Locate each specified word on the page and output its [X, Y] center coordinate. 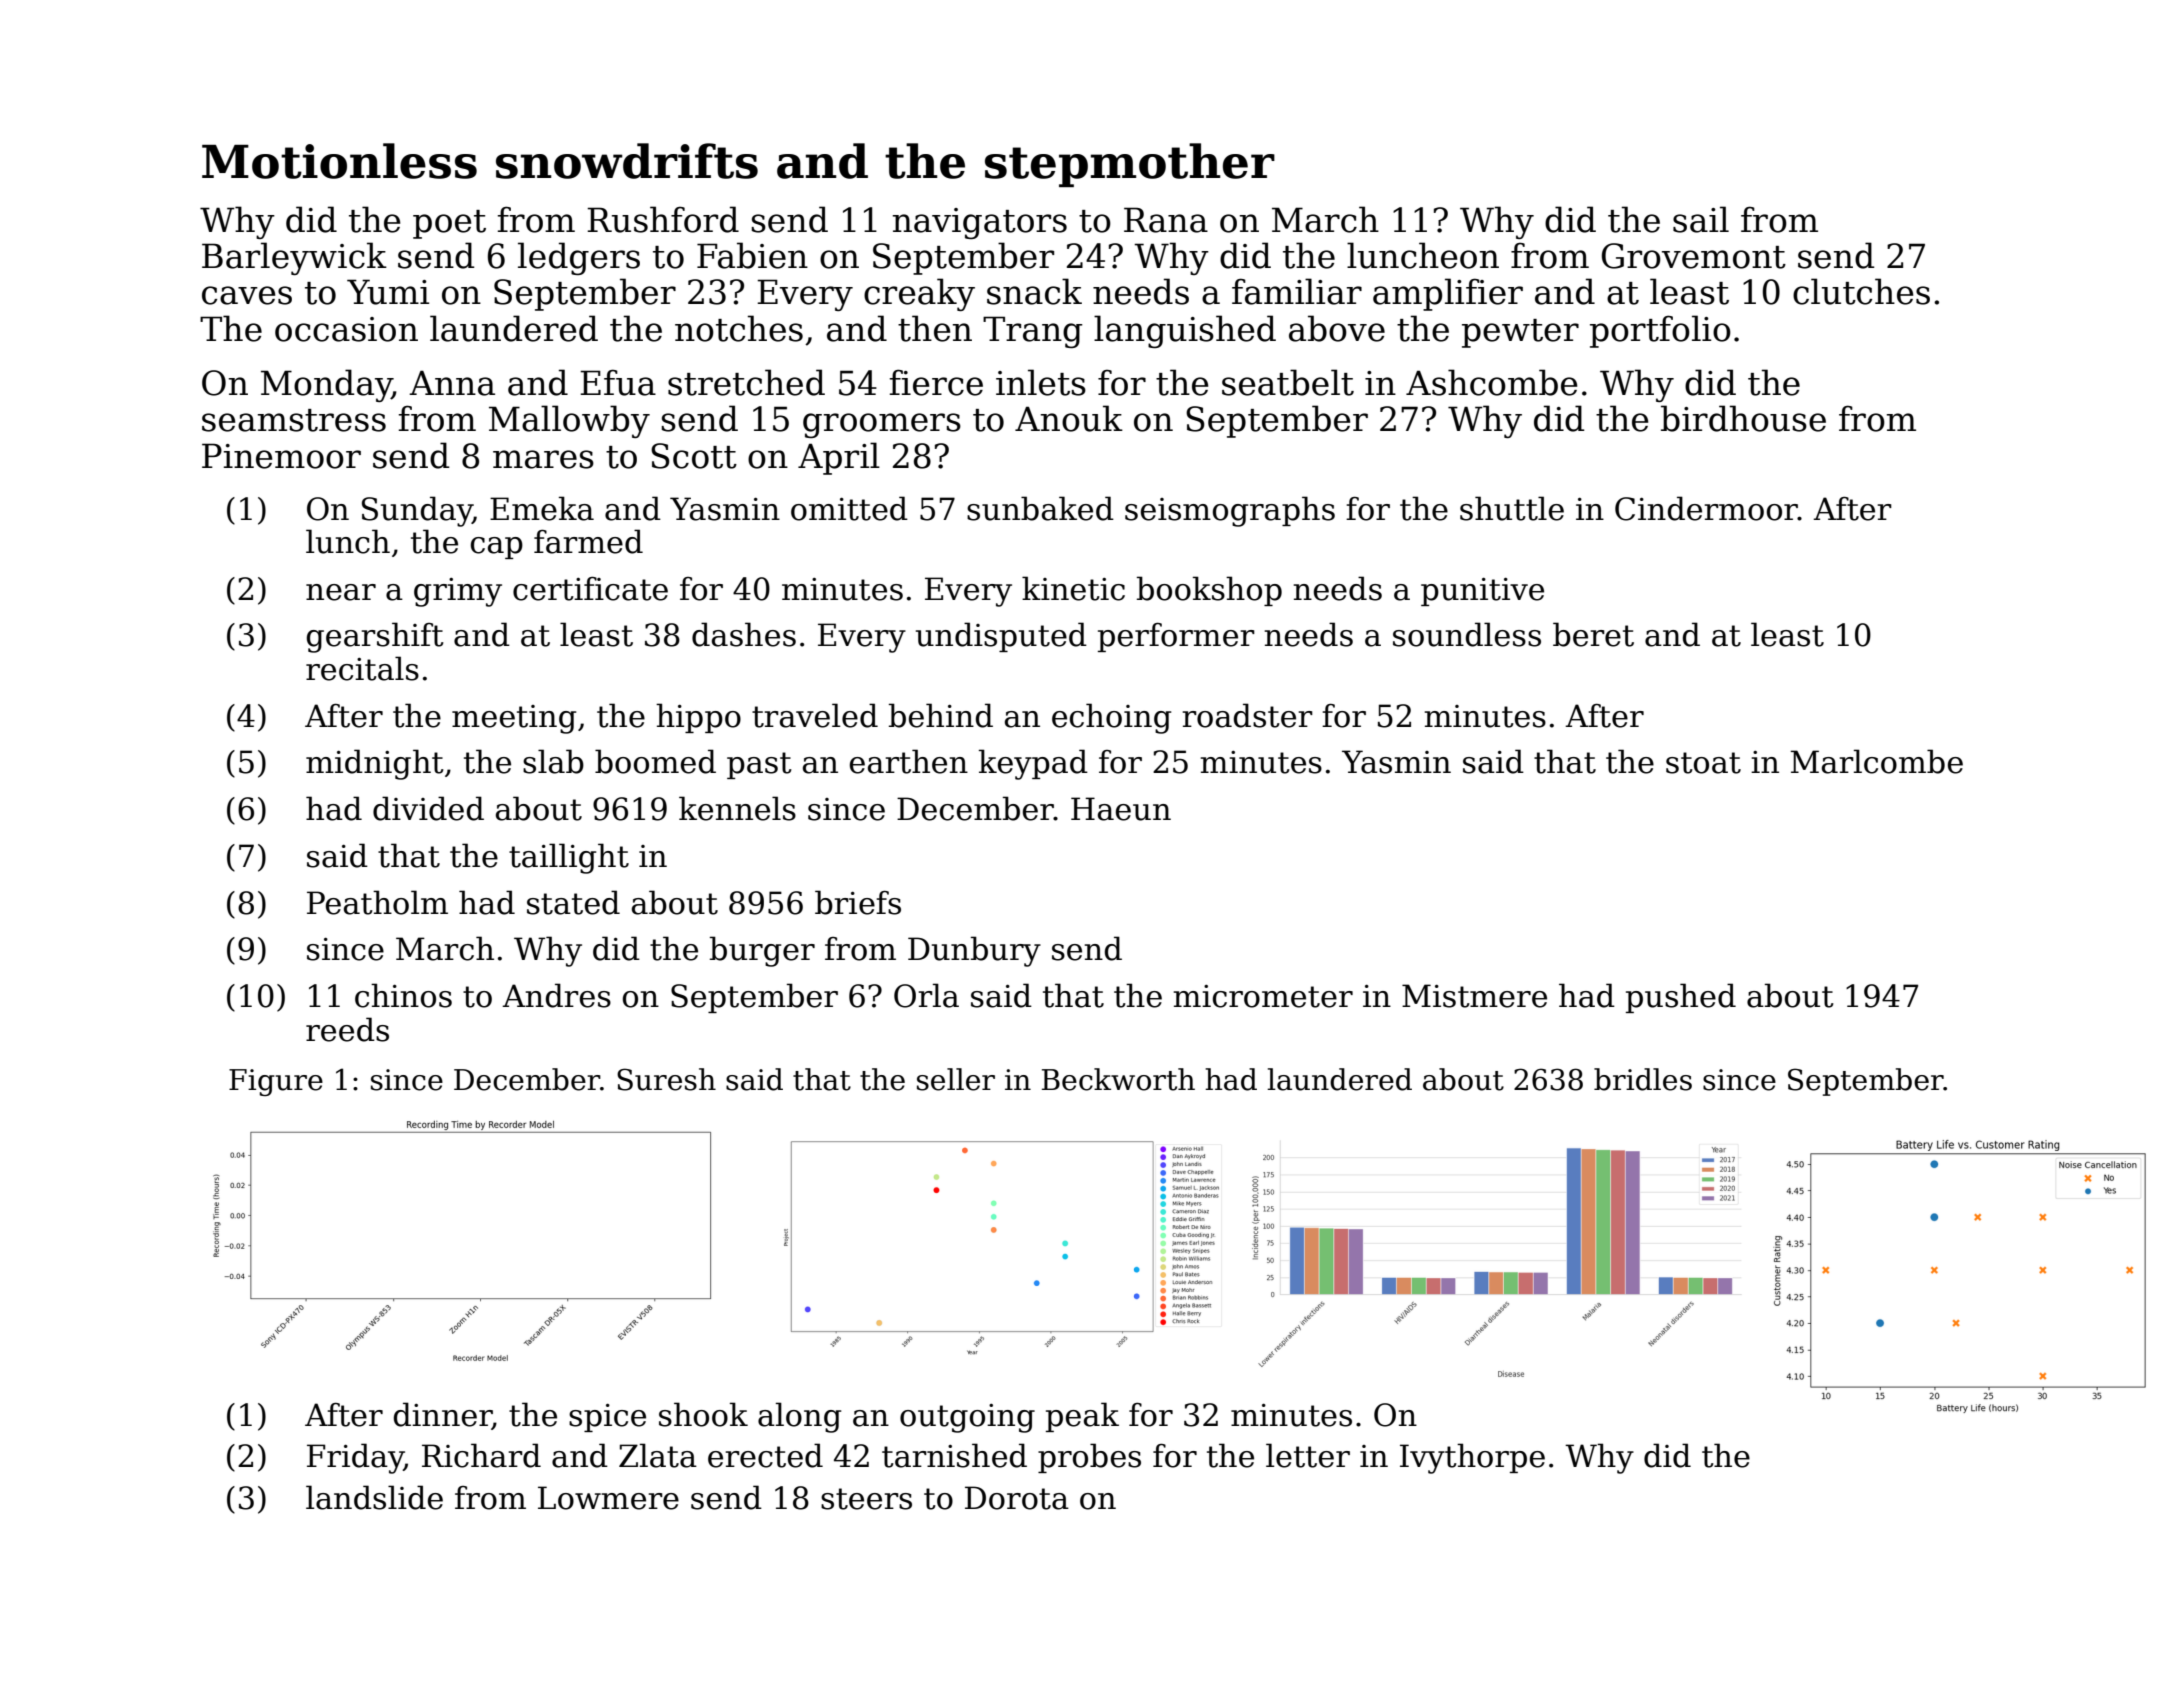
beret [1593, 634]
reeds [347, 1029]
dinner [443, 1414]
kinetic [1073, 588]
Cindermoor [1706, 508]
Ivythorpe [1472, 1458]
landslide [374, 1497]
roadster [1248, 715]
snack [1034, 291]
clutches [1861, 291]
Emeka [542, 508]
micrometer [1263, 996]
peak [1082, 1417]
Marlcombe [1876, 761]
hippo [698, 718]
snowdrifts [627, 161]
